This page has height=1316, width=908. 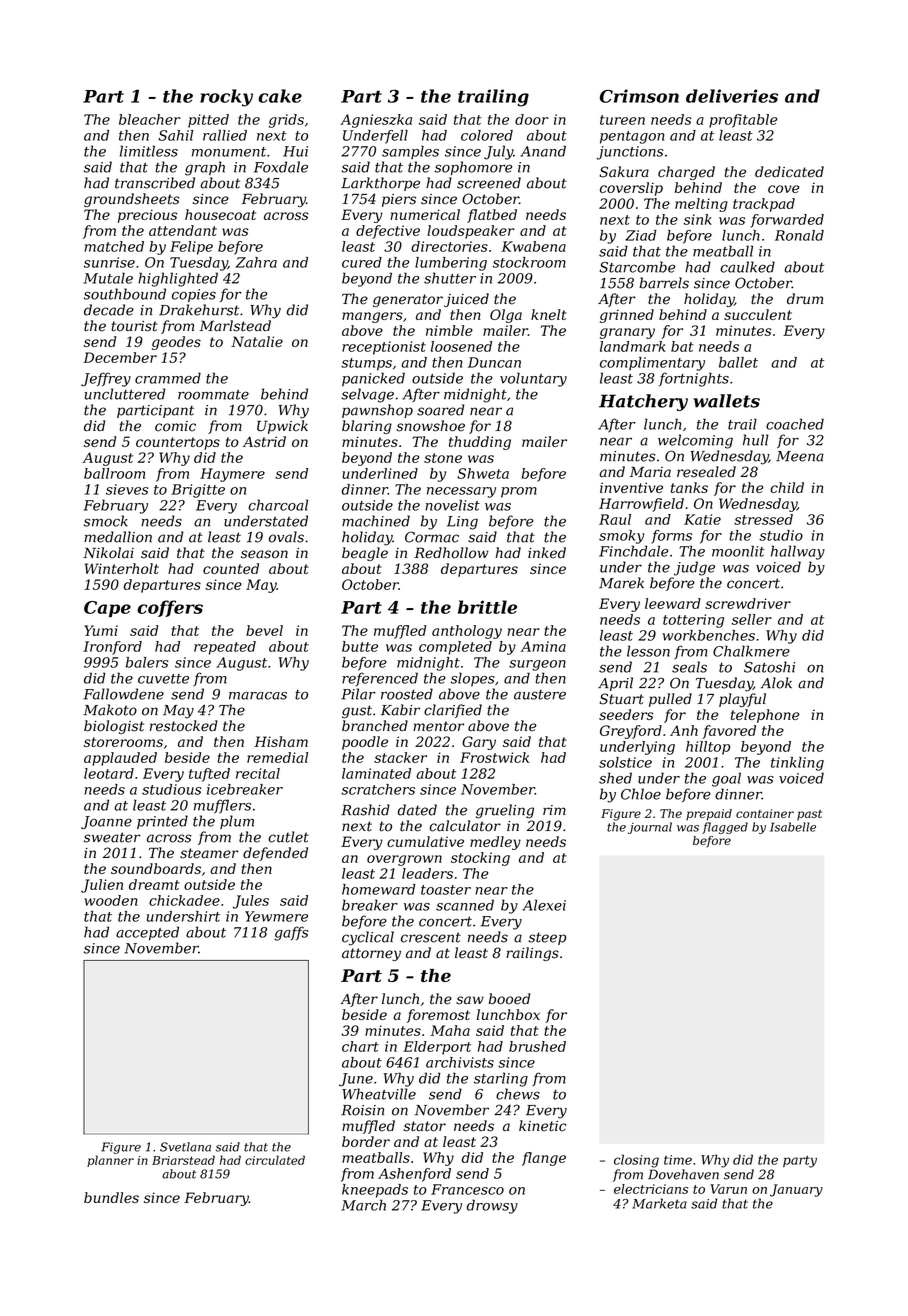 What do you see at coordinates (743, 121) in the page?
I see `profitable` at bounding box center [743, 121].
